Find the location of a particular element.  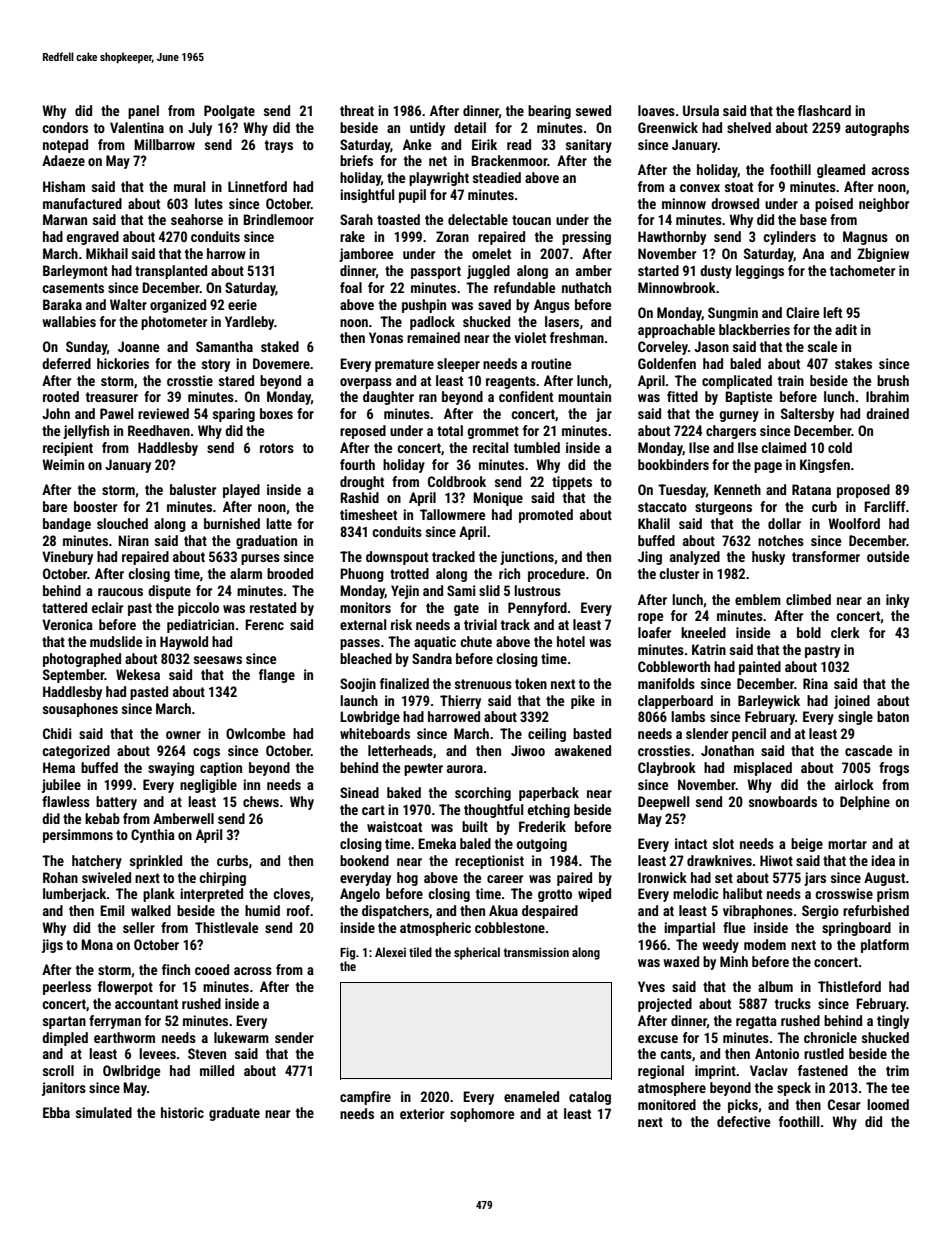

cylinders is located at coordinates (789, 238).
